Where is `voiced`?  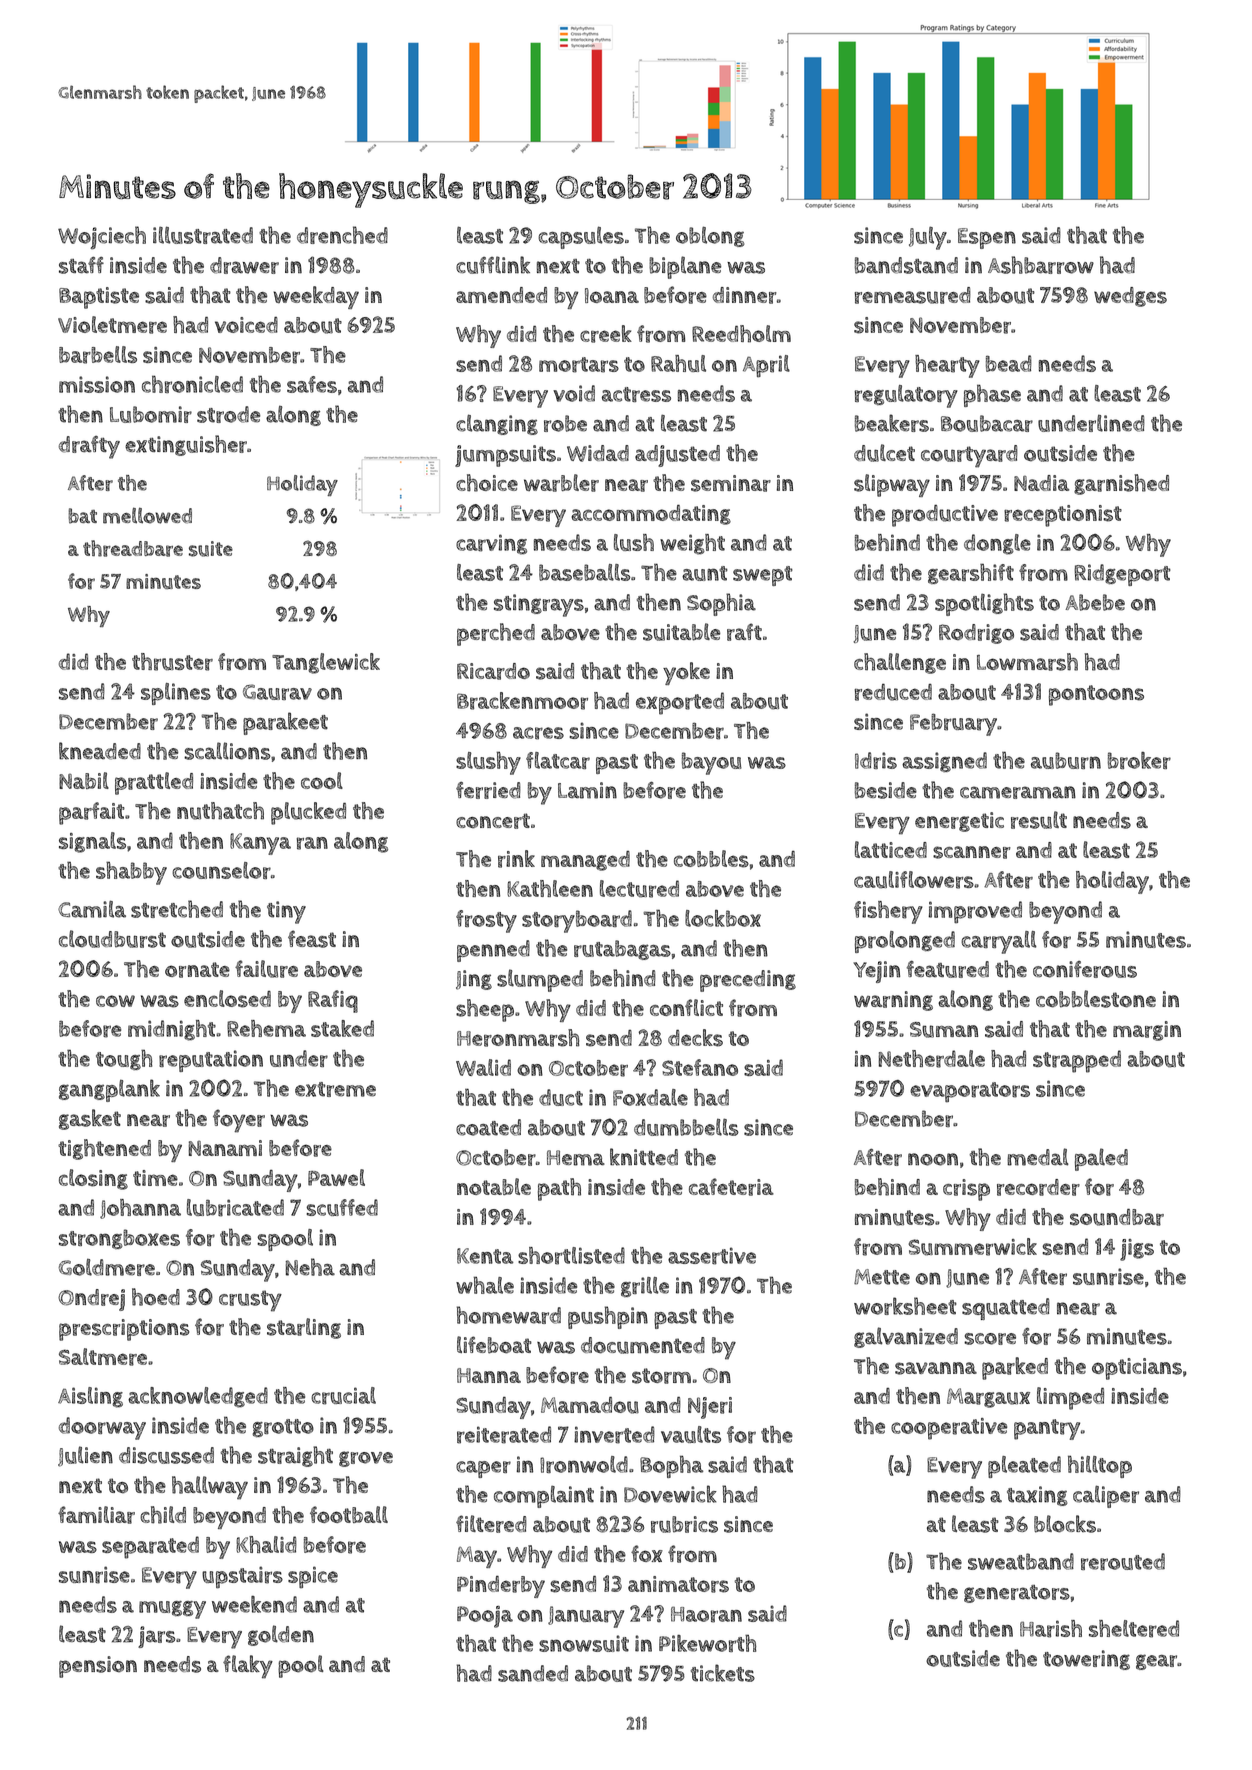 voiced is located at coordinates (246, 325).
